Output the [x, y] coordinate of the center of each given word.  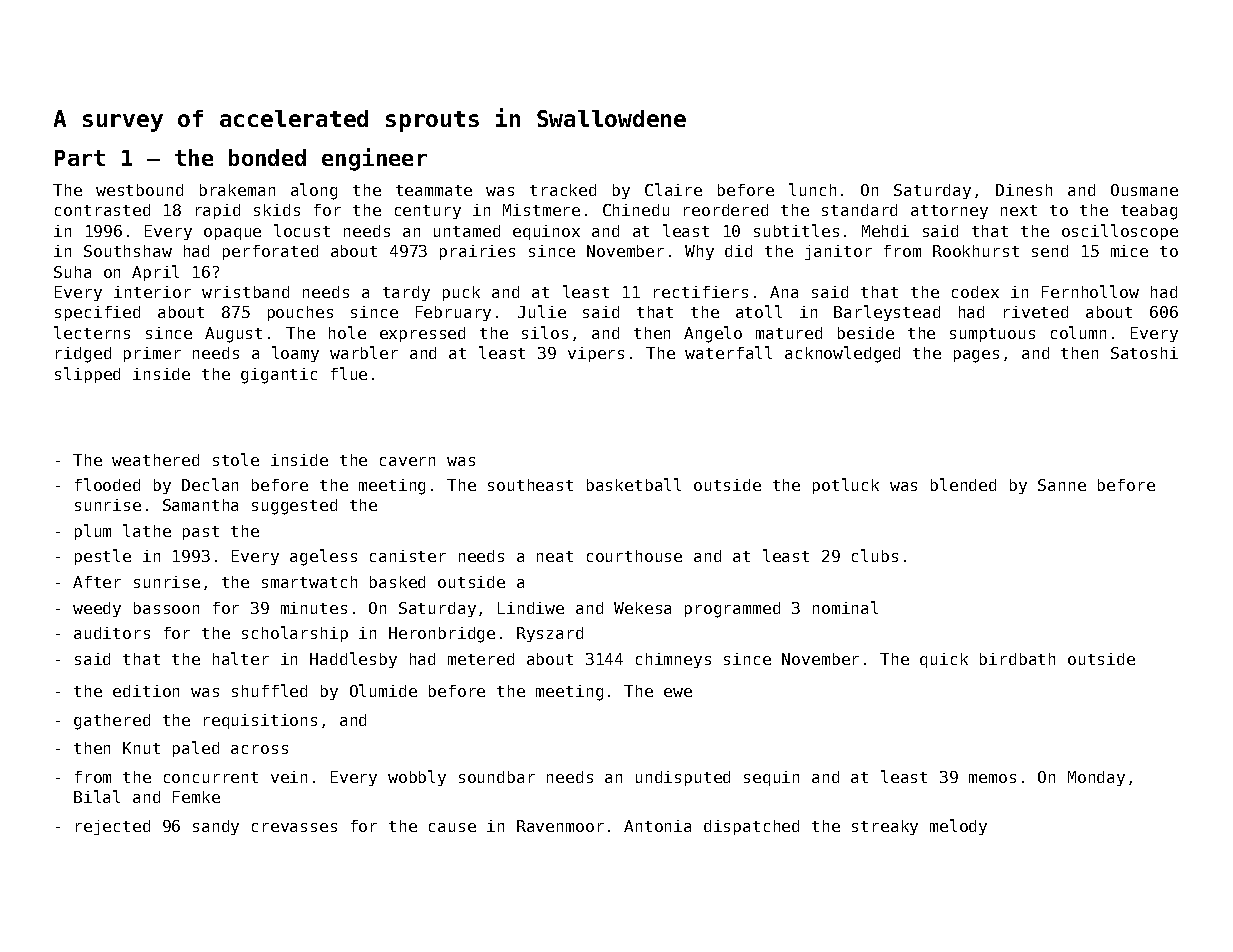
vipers [596, 354]
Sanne [1062, 485]
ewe [678, 692]
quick [944, 660]
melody [958, 827]
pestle [103, 557]
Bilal [97, 796]
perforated [270, 252]
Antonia [657, 826]
